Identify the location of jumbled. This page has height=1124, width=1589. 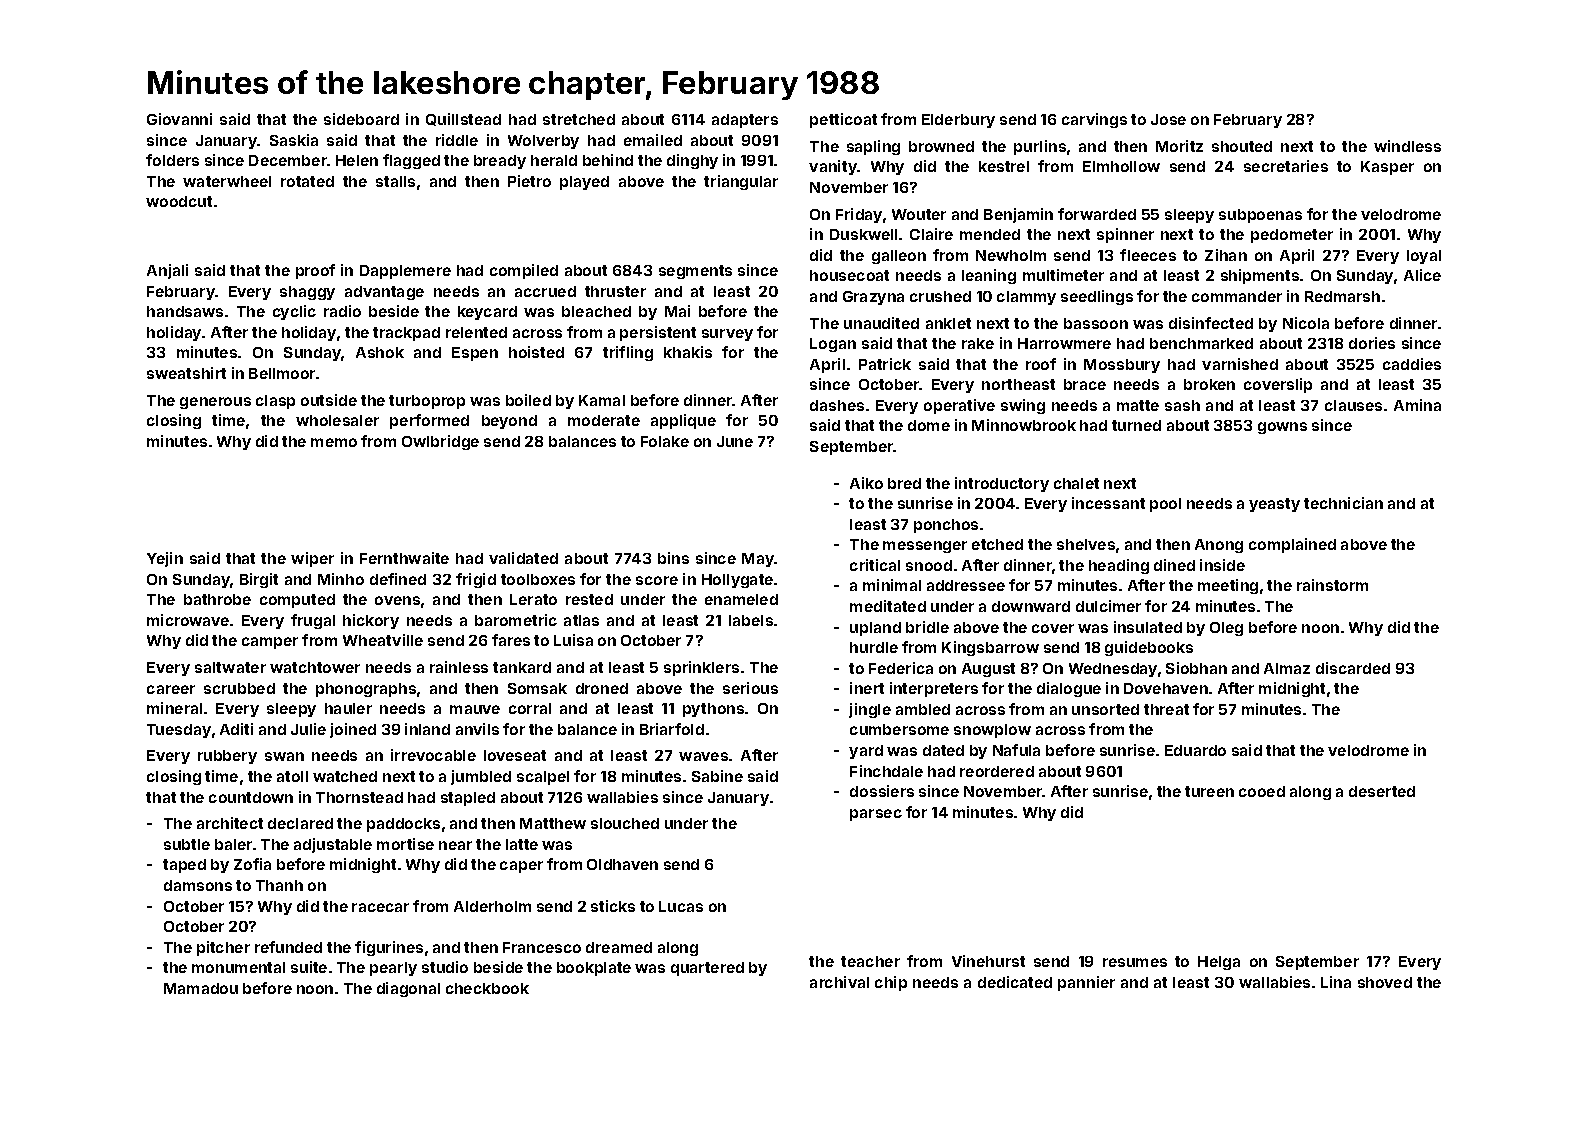
(481, 777).
